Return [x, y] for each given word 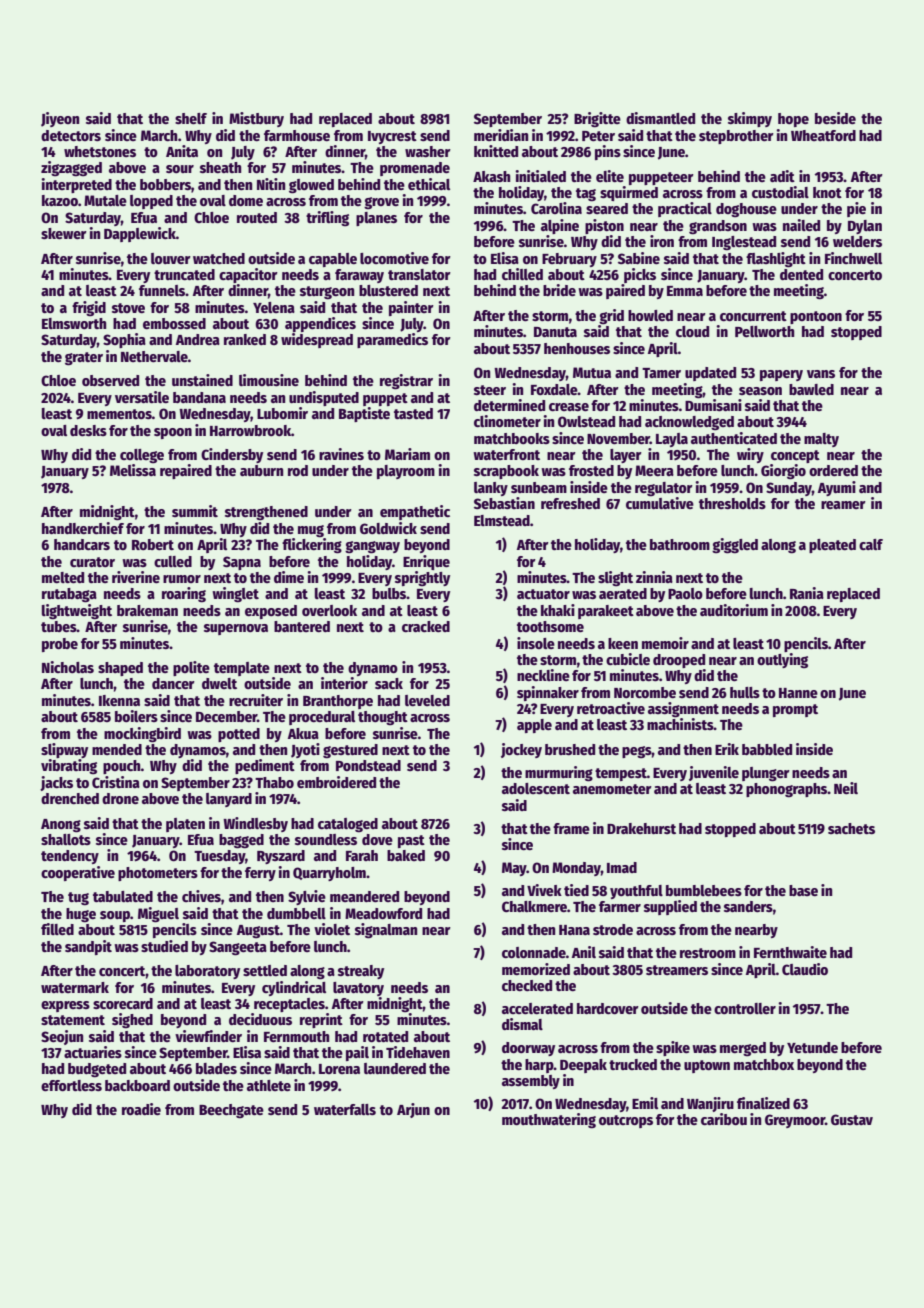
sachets [851, 828]
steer [490, 390]
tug [78, 899]
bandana [199, 397]
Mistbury [256, 119]
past [411, 841]
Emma [685, 291]
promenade [415, 169]
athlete [269, 1085]
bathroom [680, 544]
